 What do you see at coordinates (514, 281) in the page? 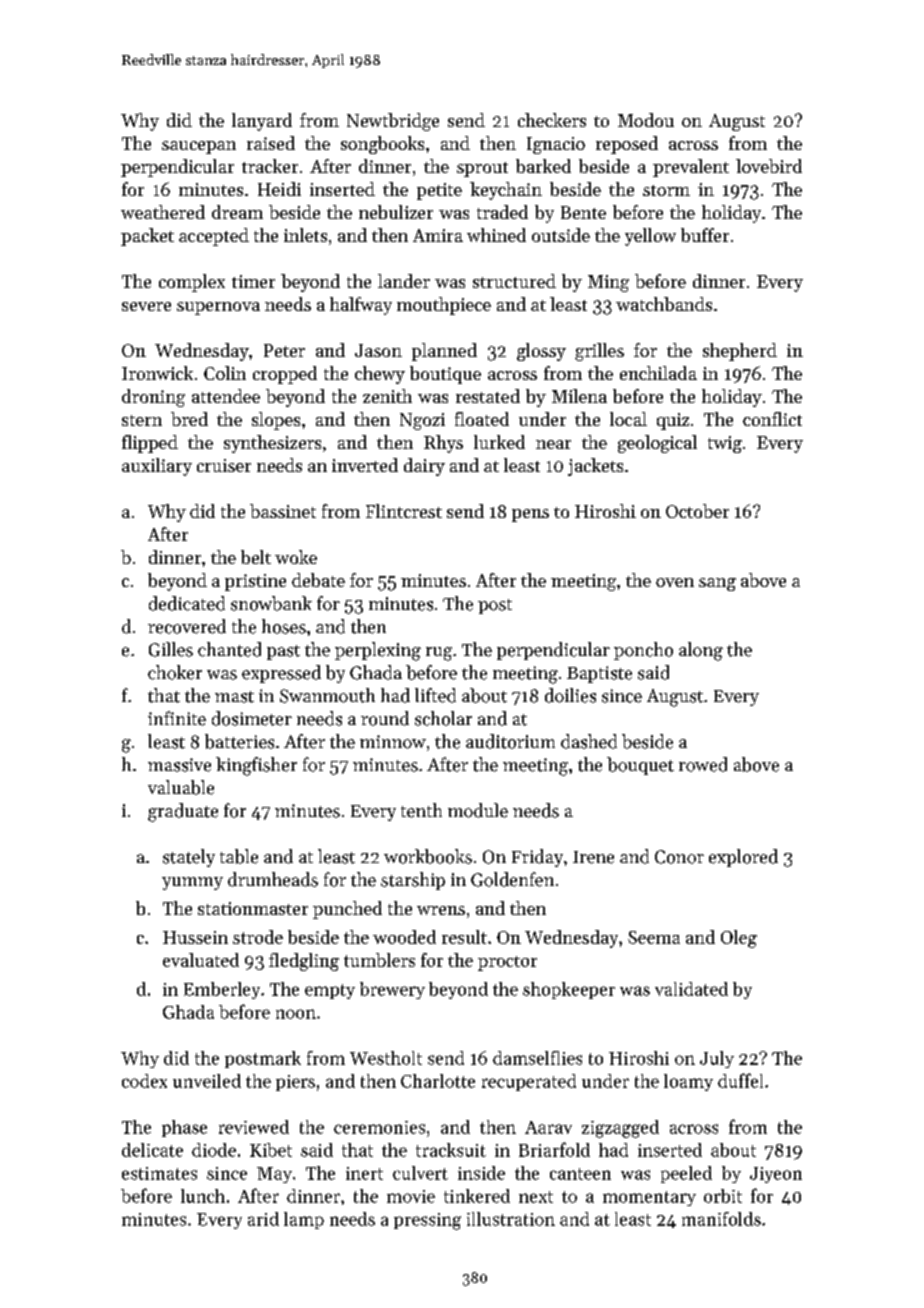
I see `structured` at bounding box center [514, 281].
